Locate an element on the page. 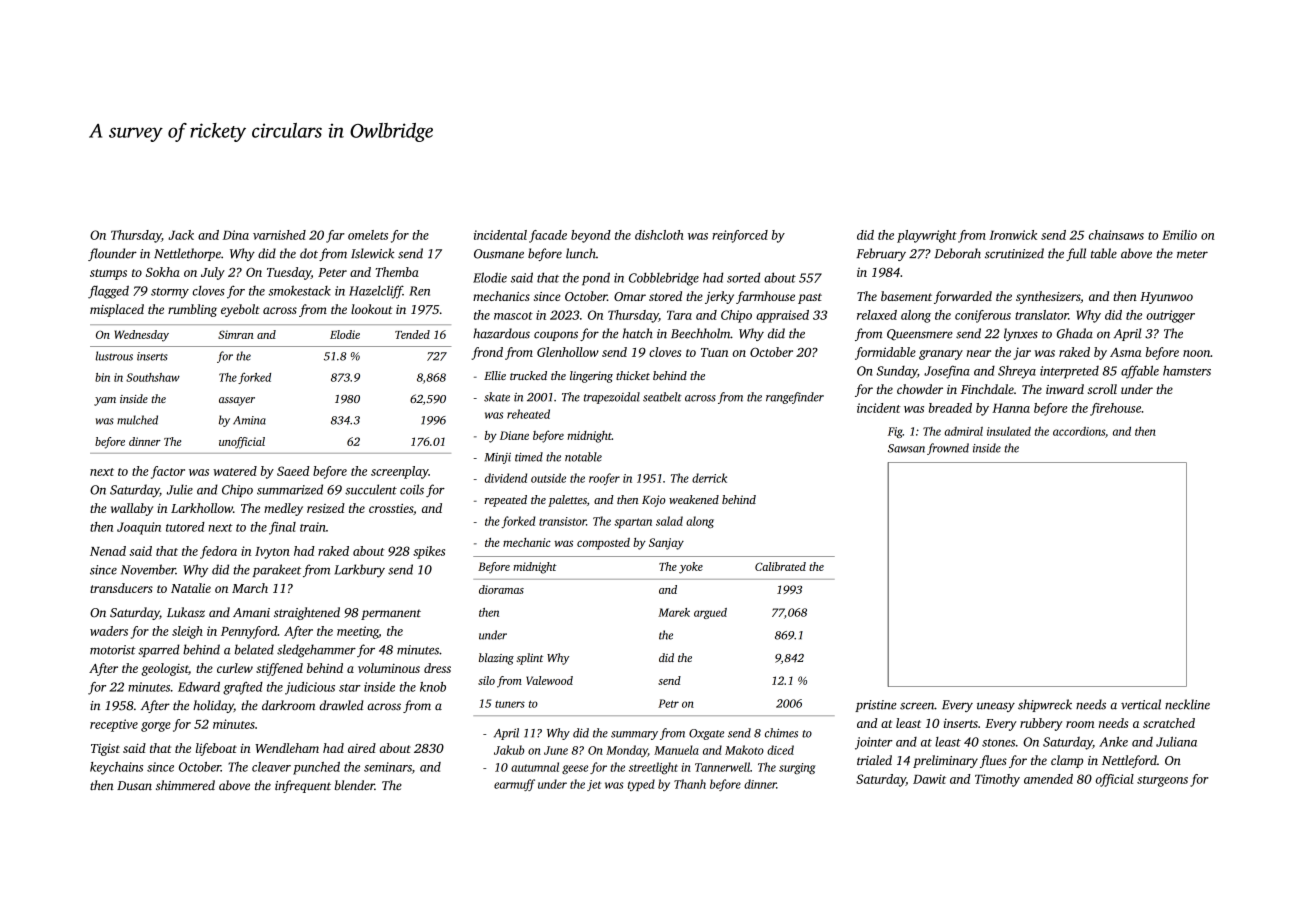 This image has height=924, width=1308. Emilio is located at coordinates (1179, 235).
